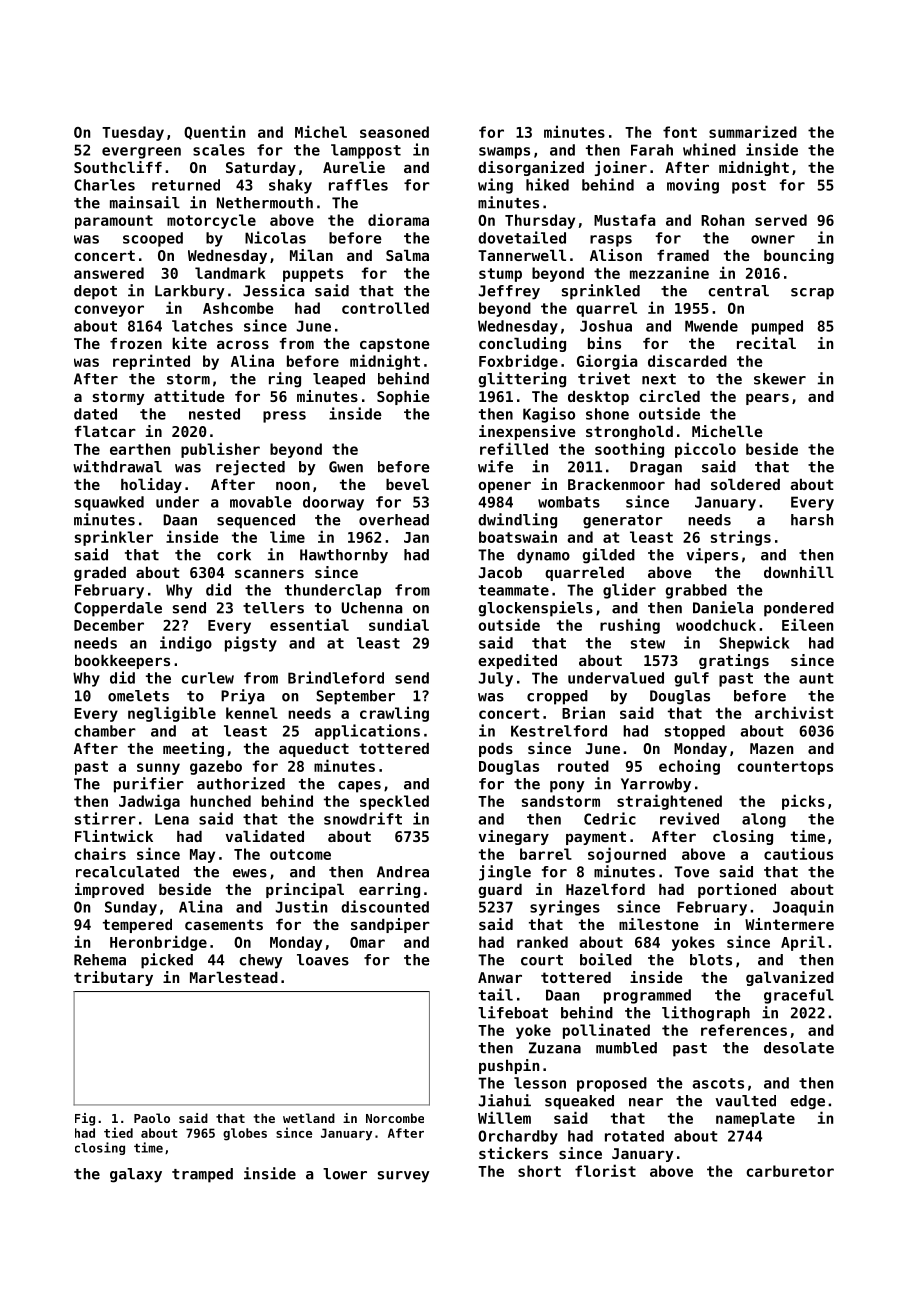  Describe the element at coordinates (504, 153) in the screenshot. I see `swamps` at that location.
